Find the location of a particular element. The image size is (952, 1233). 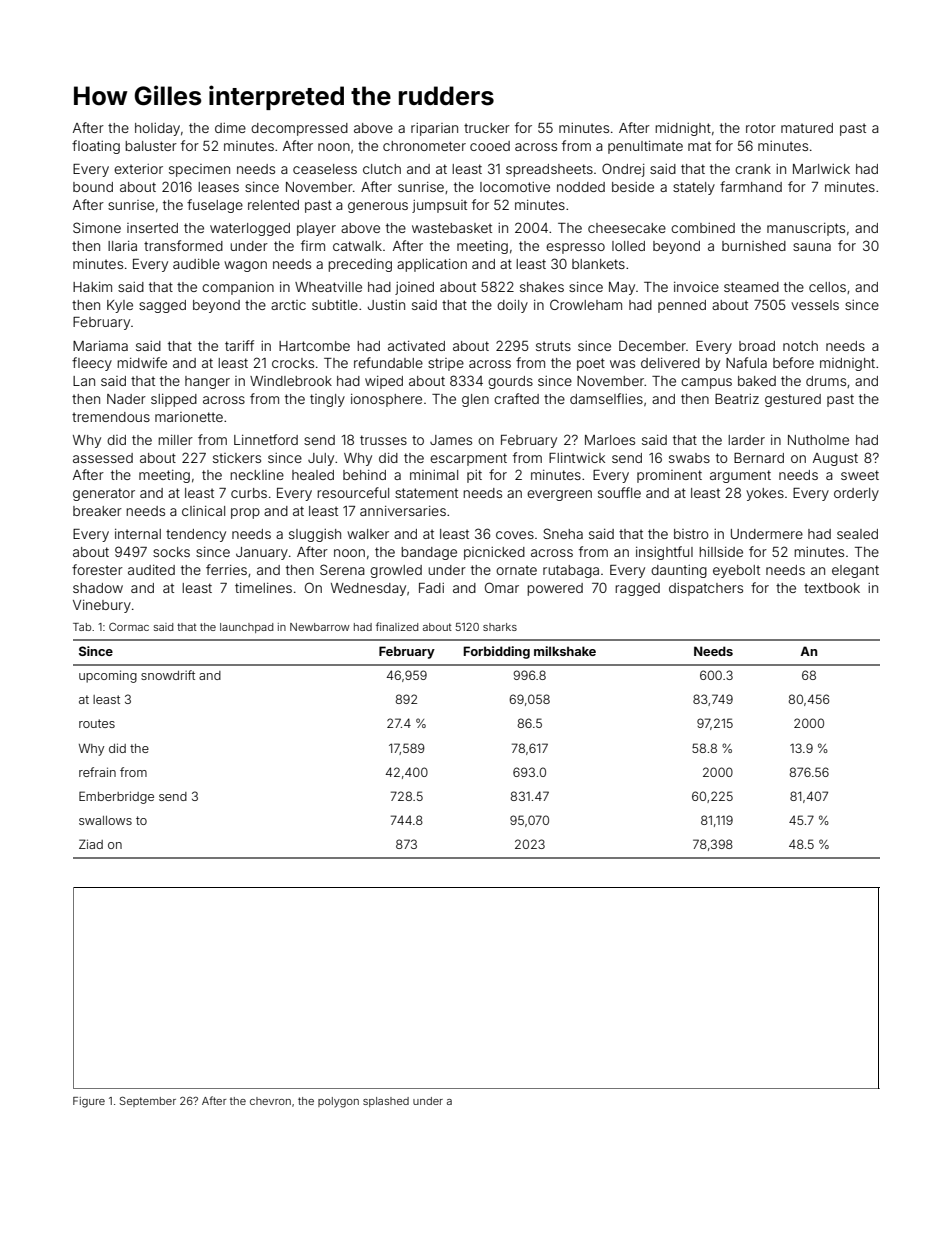

September is located at coordinates (147, 1101).
